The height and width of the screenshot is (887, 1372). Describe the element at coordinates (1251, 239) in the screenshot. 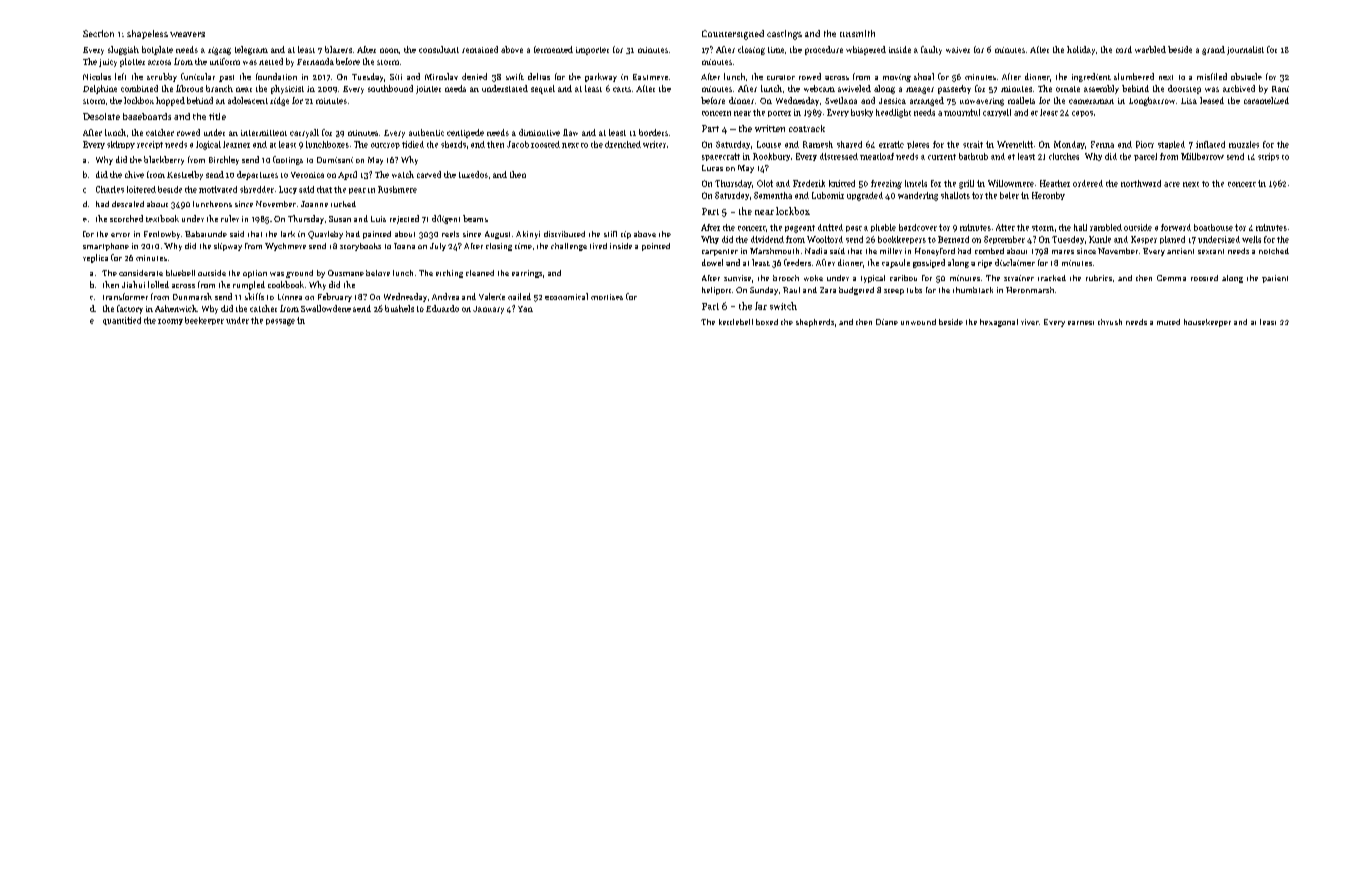

I see `wells` at that location.
